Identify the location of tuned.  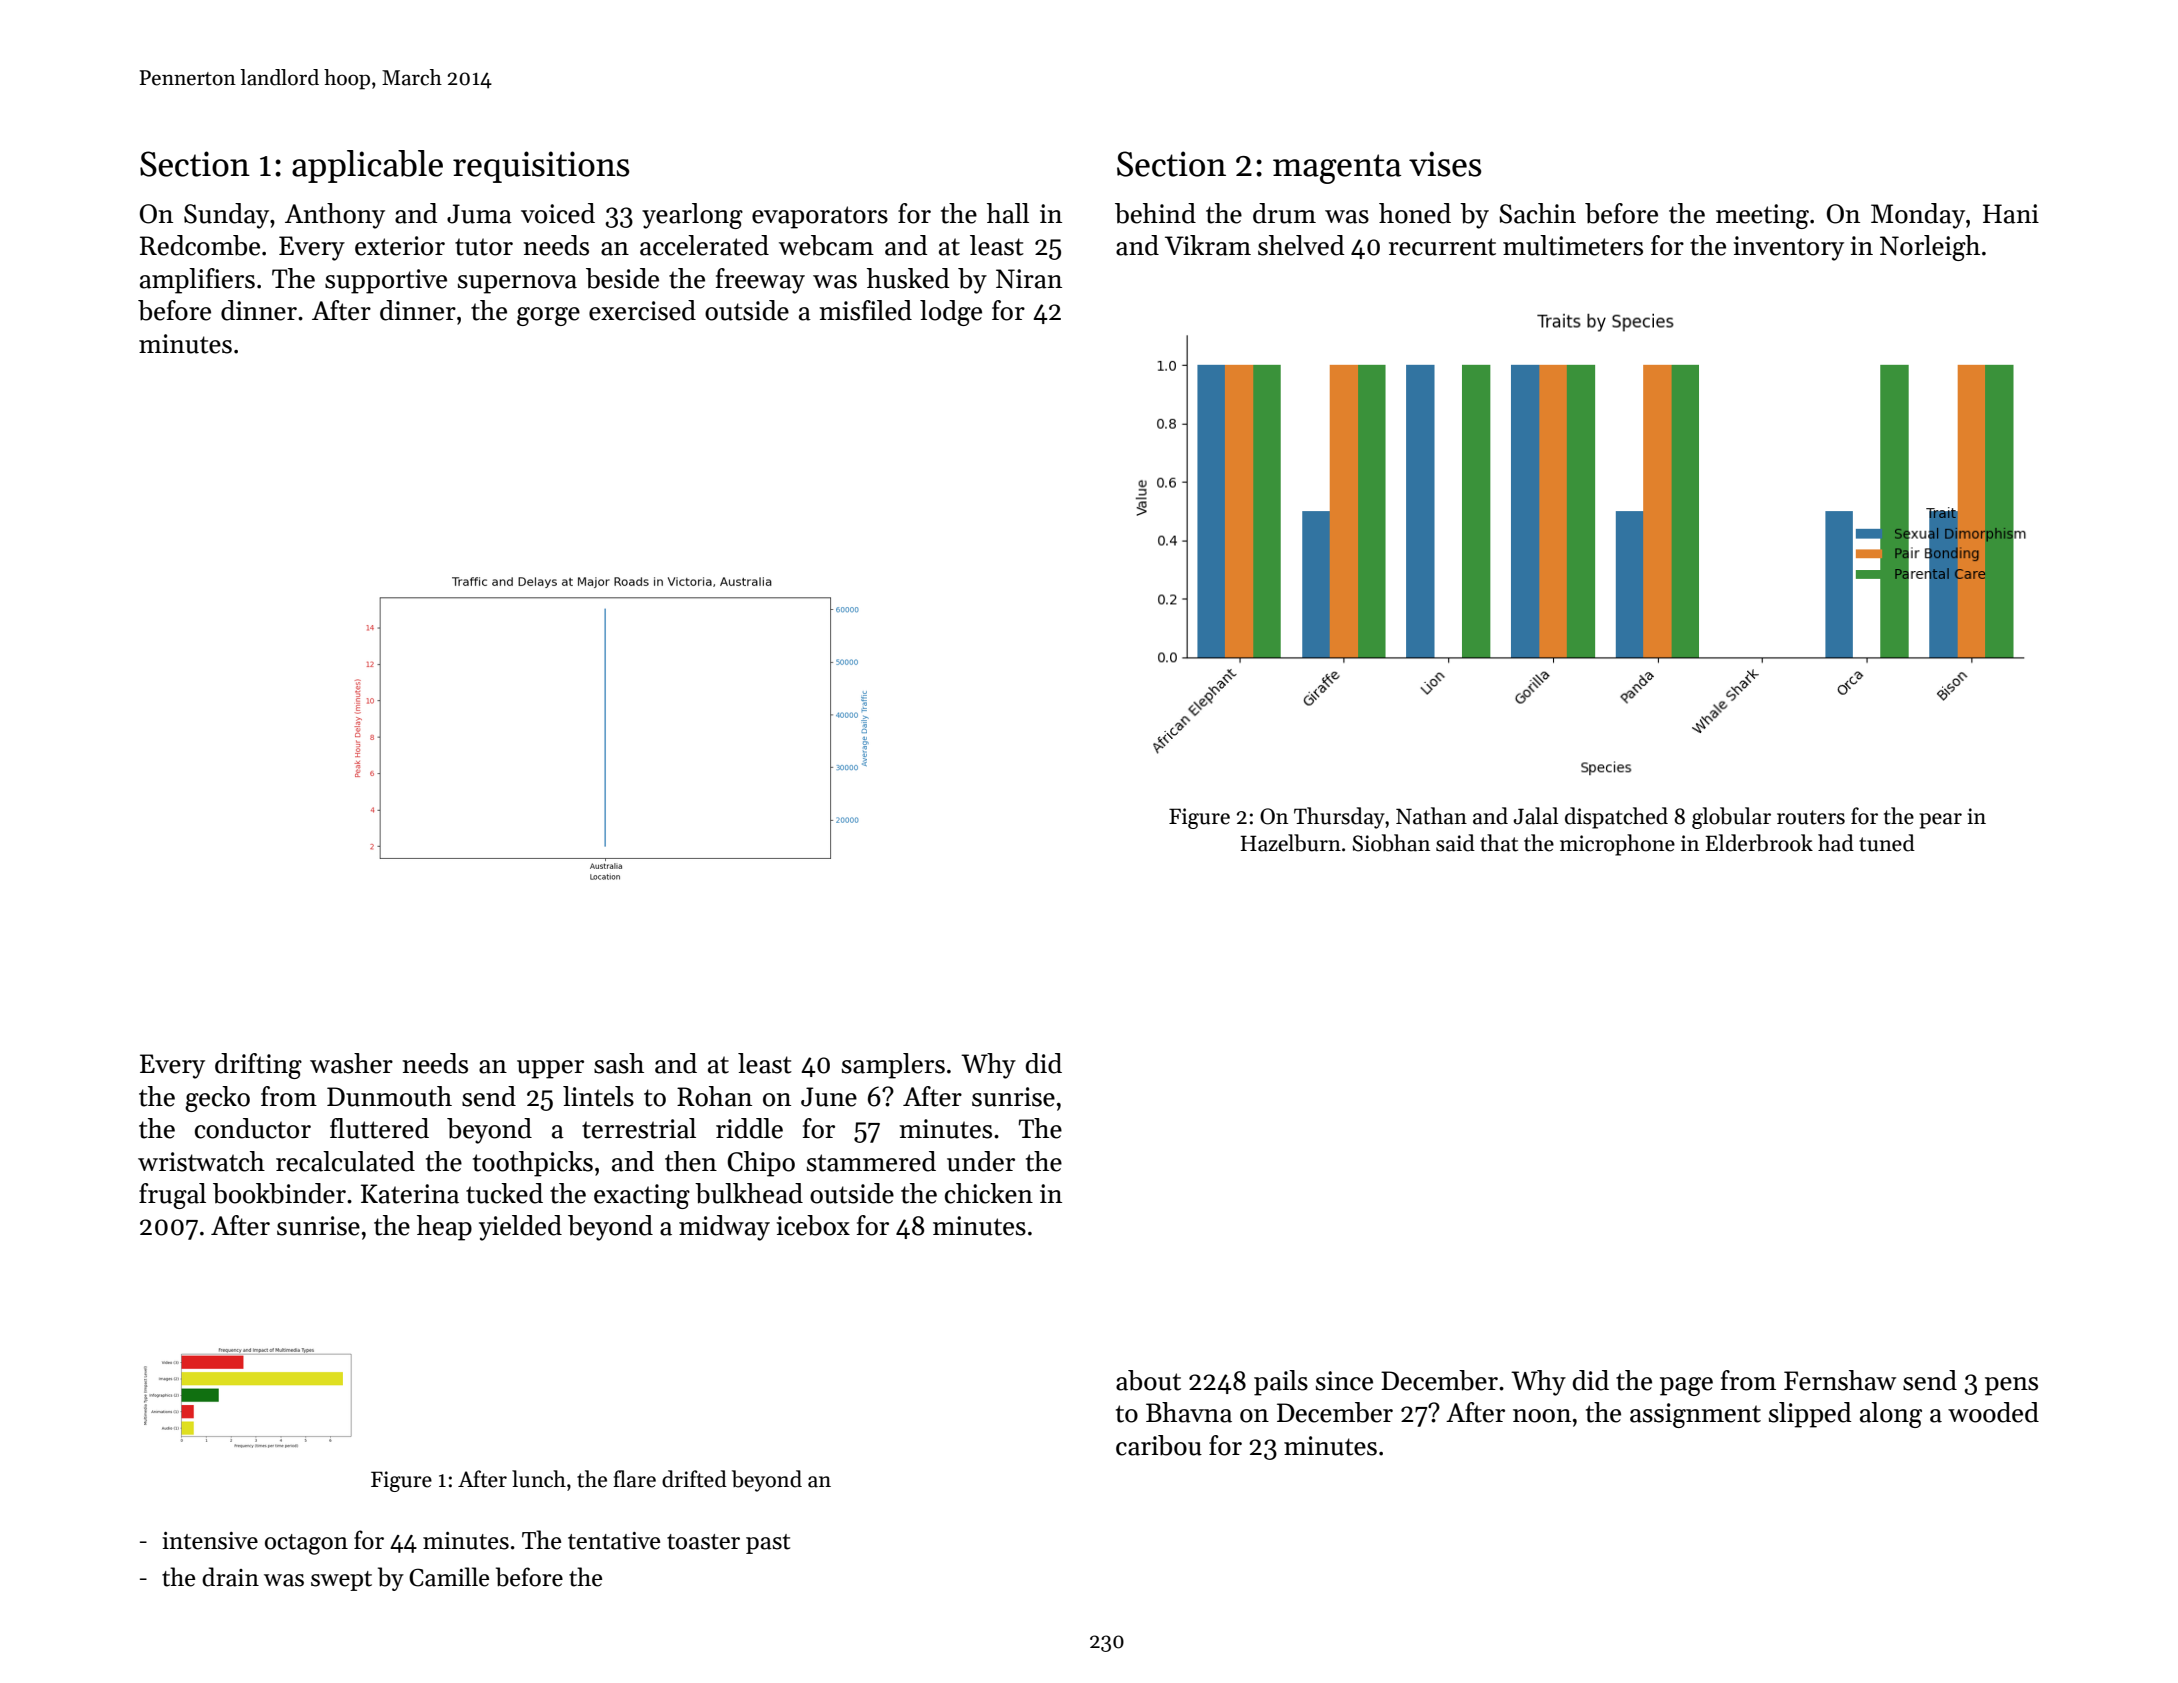
(1887, 843).
